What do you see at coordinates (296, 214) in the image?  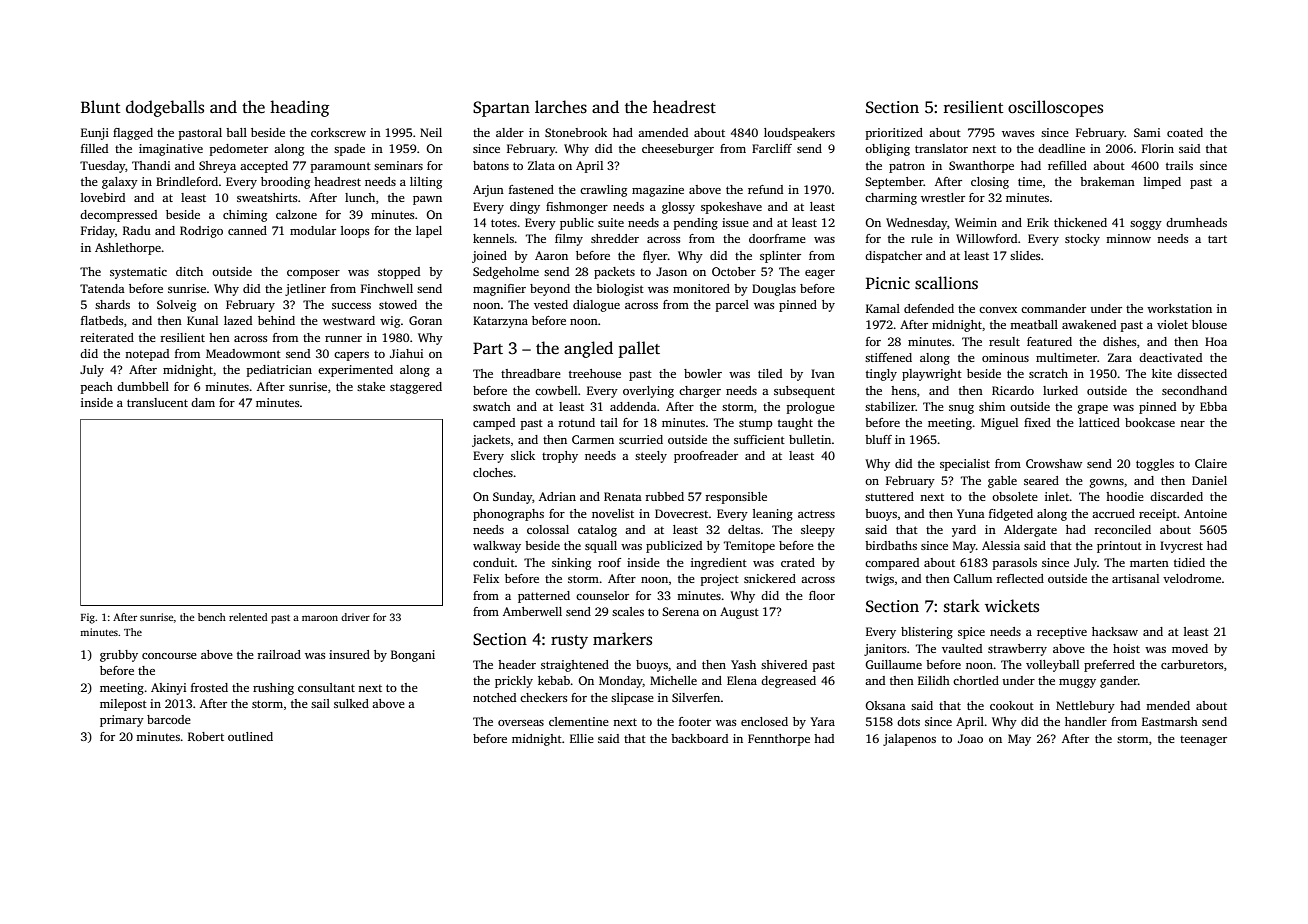 I see `calzone` at bounding box center [296, 214].
